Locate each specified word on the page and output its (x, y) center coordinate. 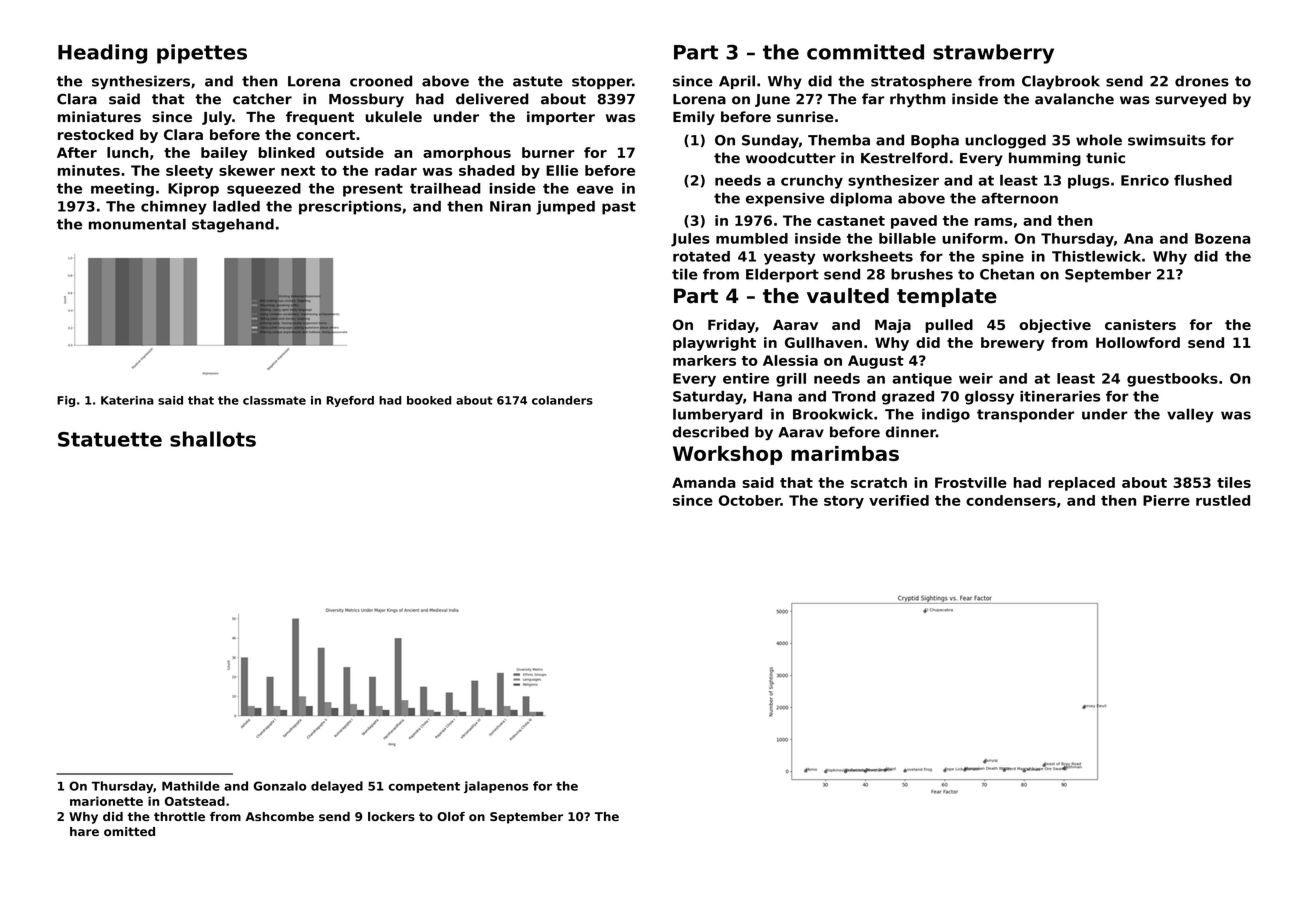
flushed (1203, 180)
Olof (451, 816)
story (844, 502)
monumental (137, 224)
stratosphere (921, 82)
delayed (337, 787)
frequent (320, 118)
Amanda (704, 482)
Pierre (1166, 500)
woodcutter (791, 158)
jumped (565, 208)
